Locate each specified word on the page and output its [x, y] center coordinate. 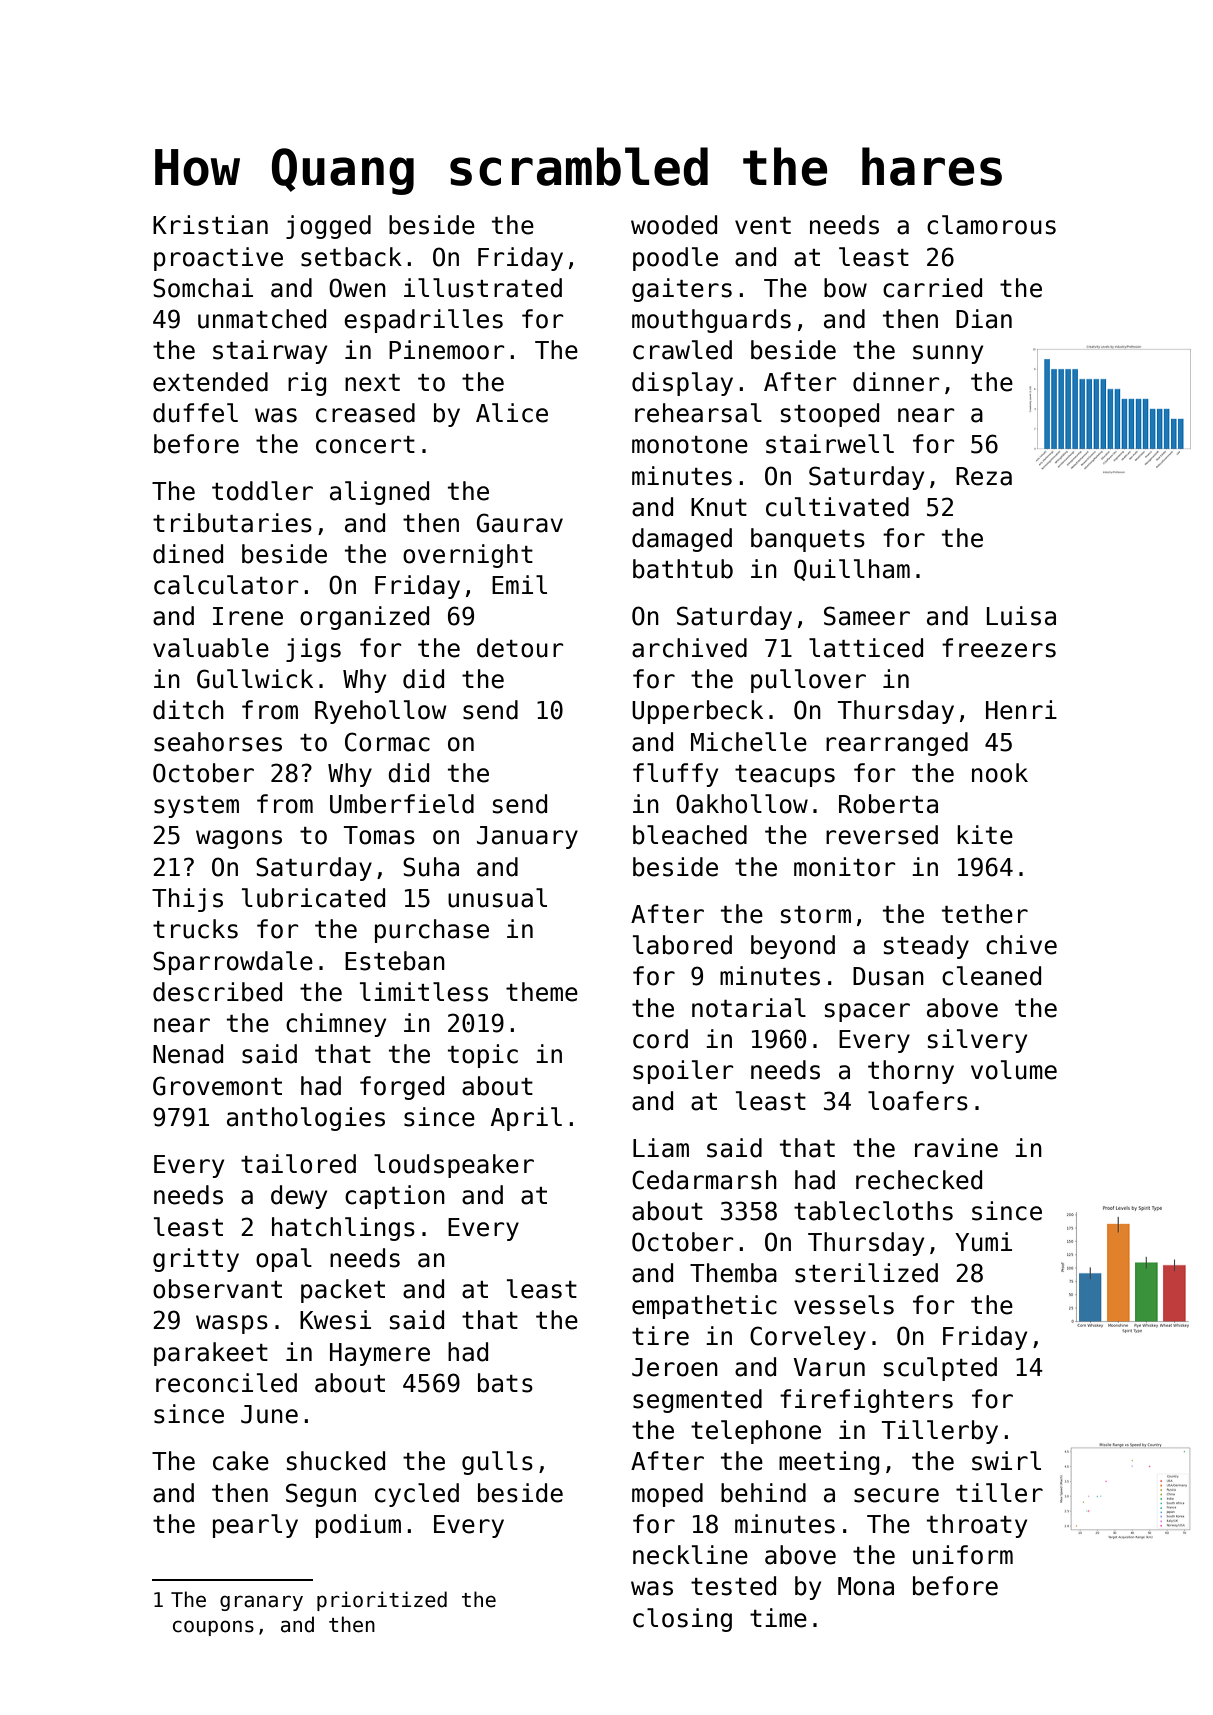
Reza [984, 476]
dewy [299, 1197]
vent [763, 226]
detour [520, 648]
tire [660, 1336]
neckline [690, 1555]
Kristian [210, 225]
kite [985, 835]
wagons [239, 839]
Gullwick [255, 679]
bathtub [683, 569]
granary [261, 1603]
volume [1014, 1070]
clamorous [991, 225]
